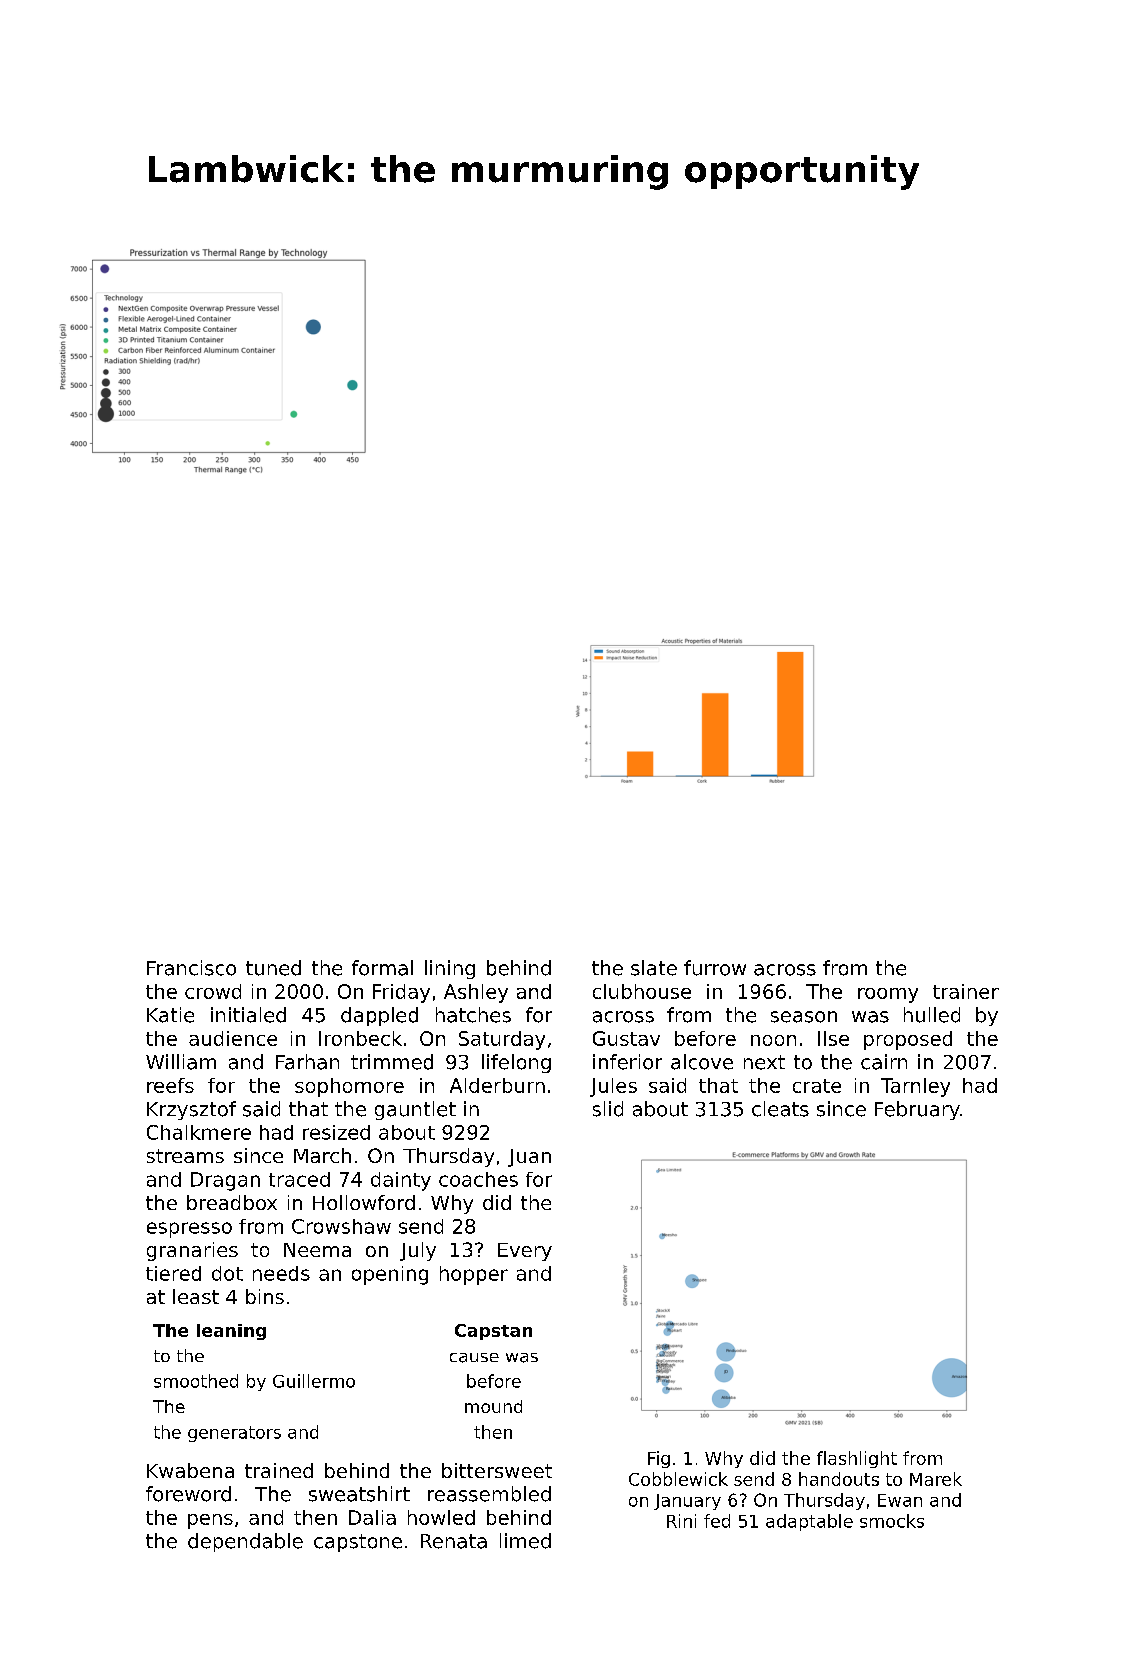 This image has height=1657, width=1144. What do you see at coordinates (489, 1494) in the image?
I see `reassembled` at bounding box center [489, 1494].
